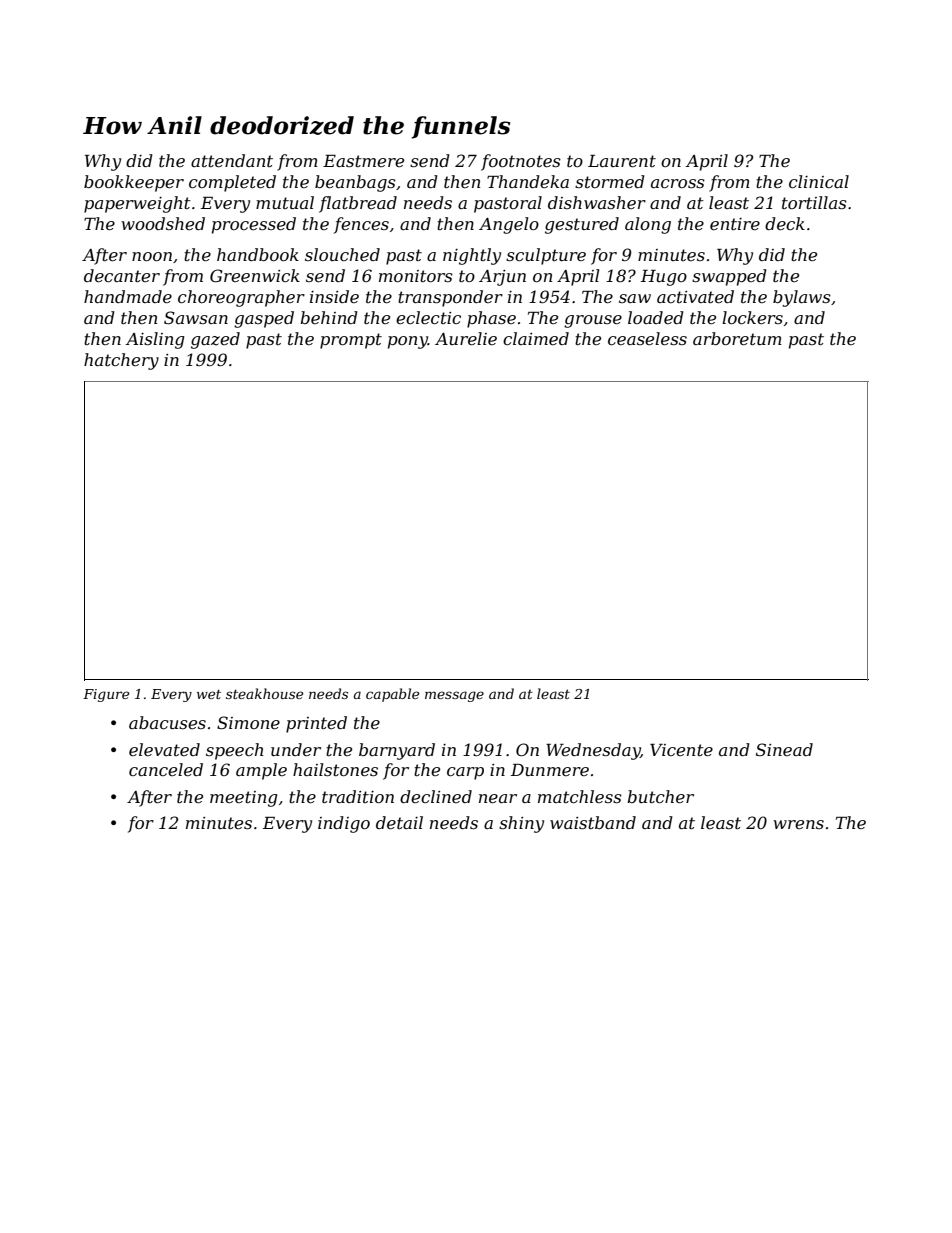 The width and height of the image is (952, 1233). What do you see at coordinates (465, 773) in the image?
I see `carp` at bounding box center [465, 773].
